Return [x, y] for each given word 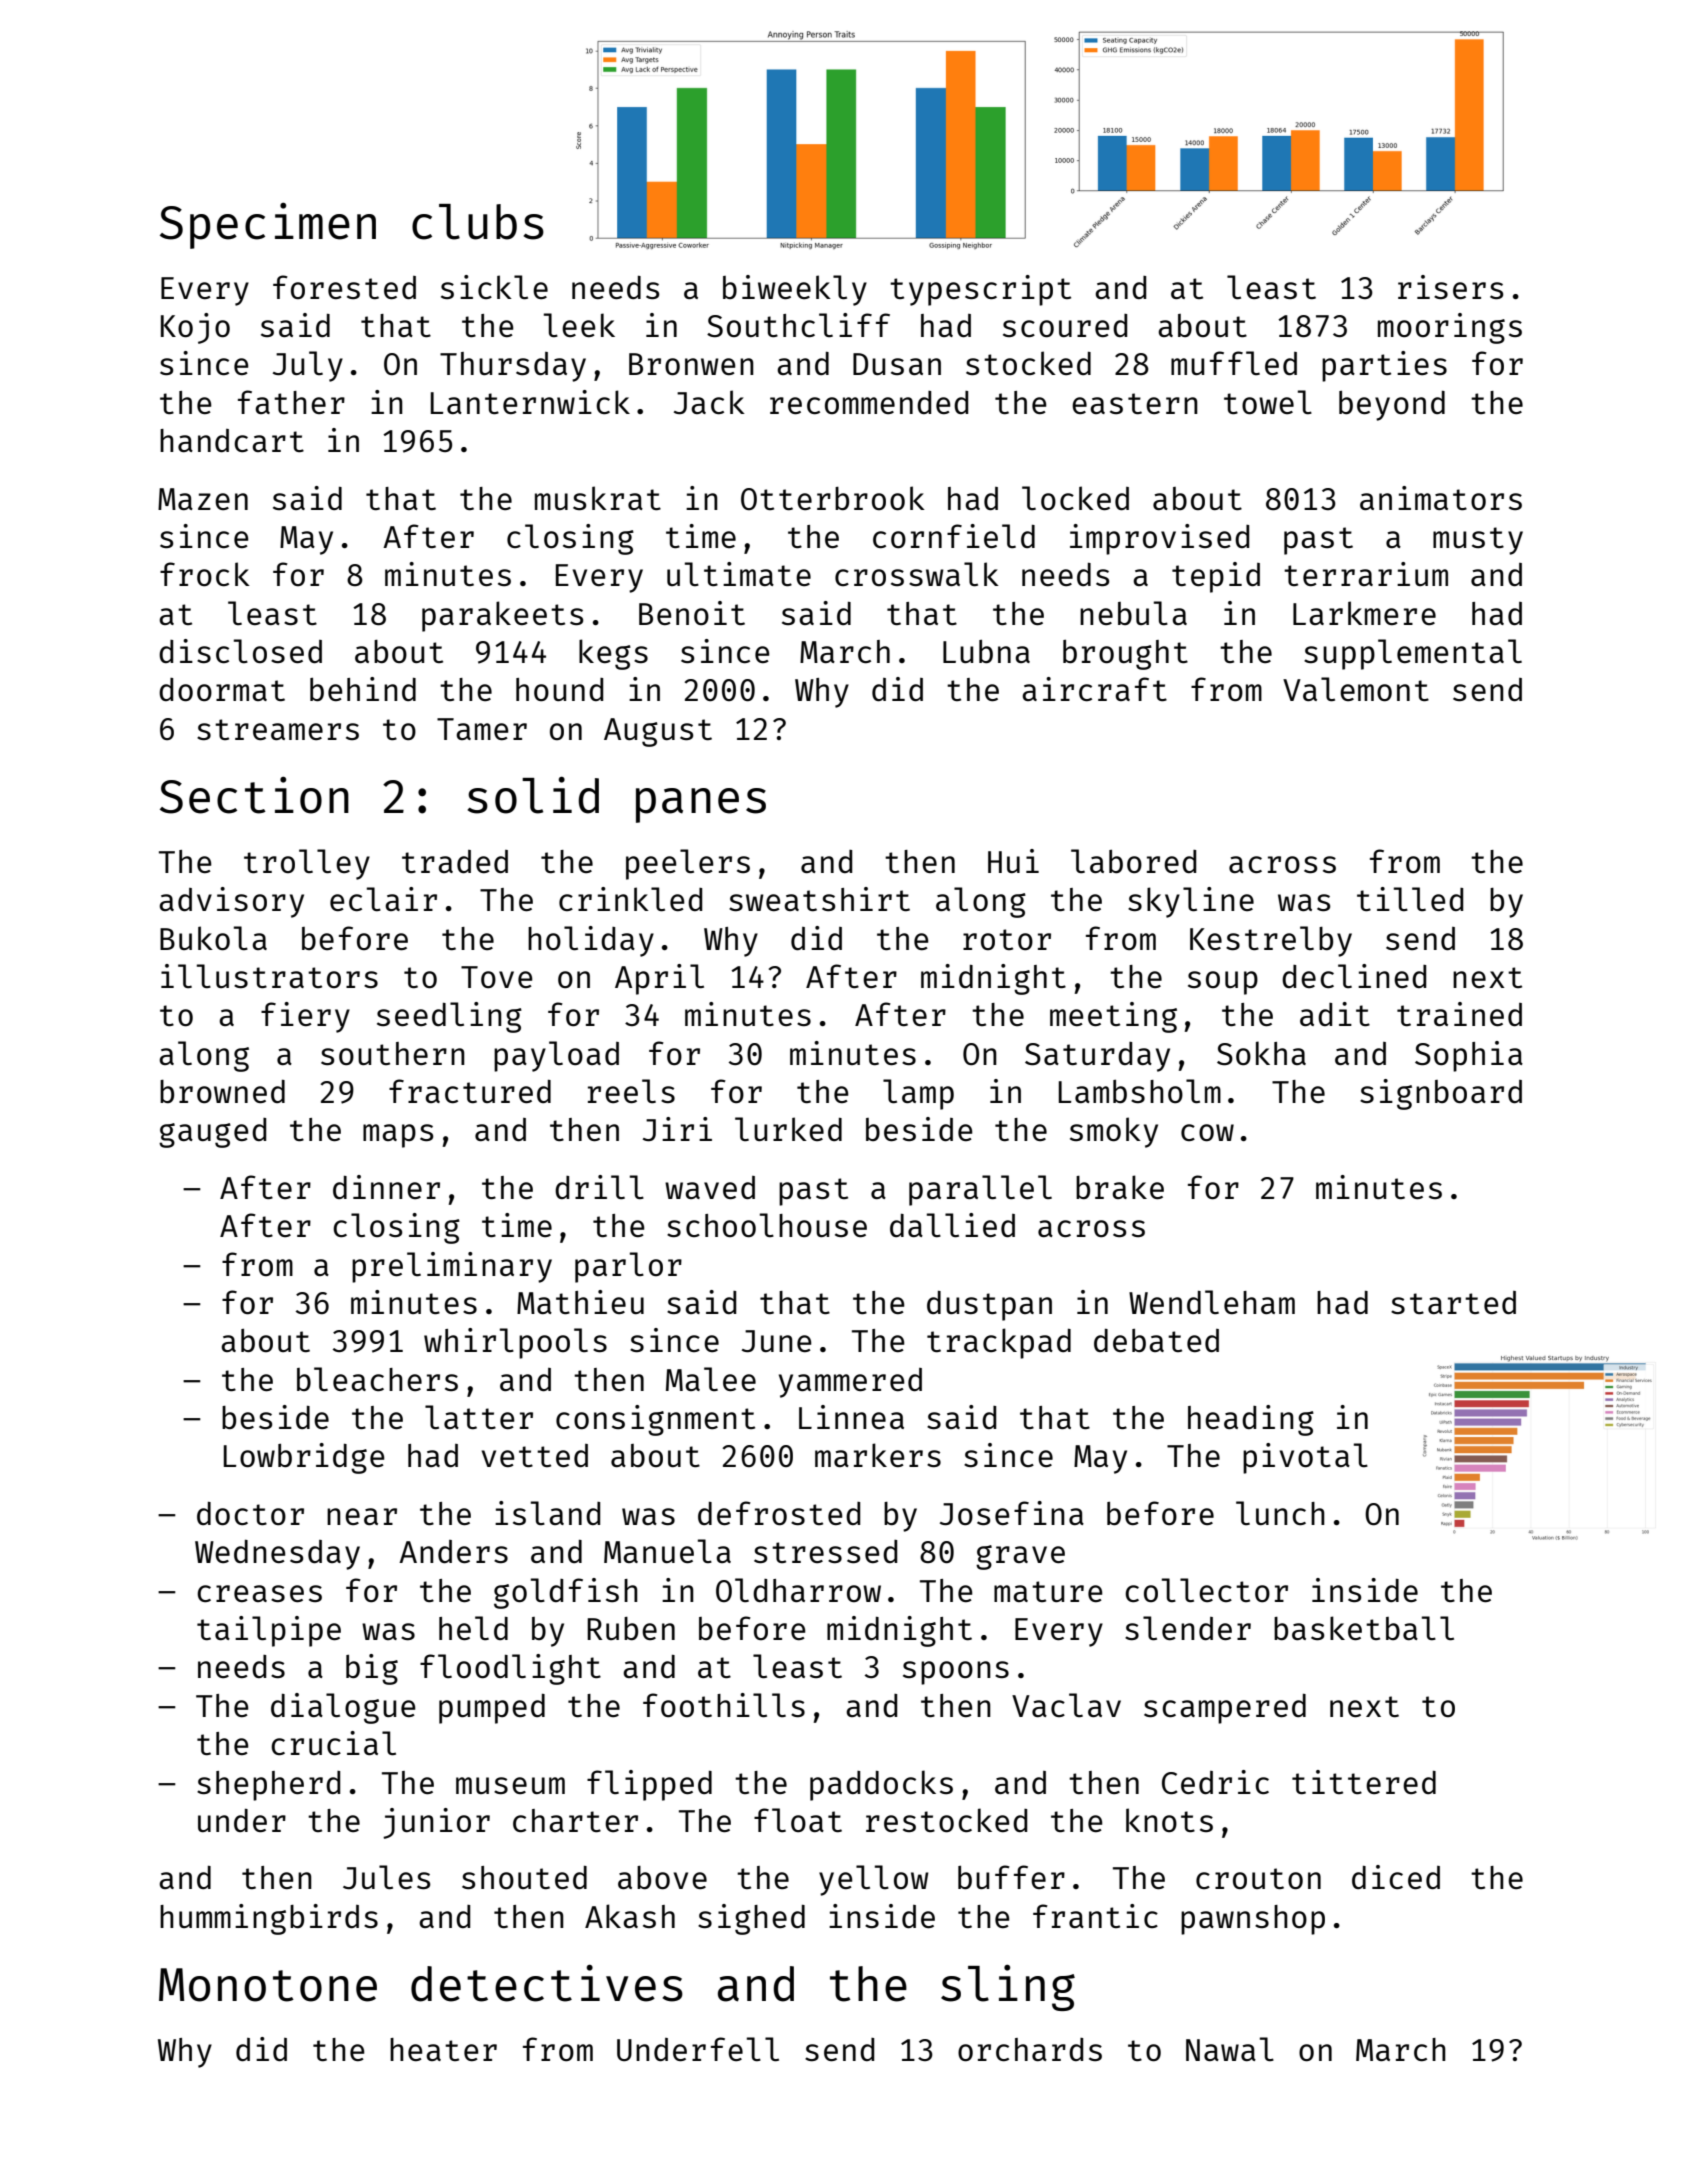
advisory [231, 902]
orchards [1030, 2049]
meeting [1113, 1017]
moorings [1450, 328]
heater [443, 2049]
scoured [1065, 325]
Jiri [677, 1129]
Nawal [1230, 2049]
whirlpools [515, 1343]
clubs [478, 222]
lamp [918, 1094]
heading [1251, 1420]
